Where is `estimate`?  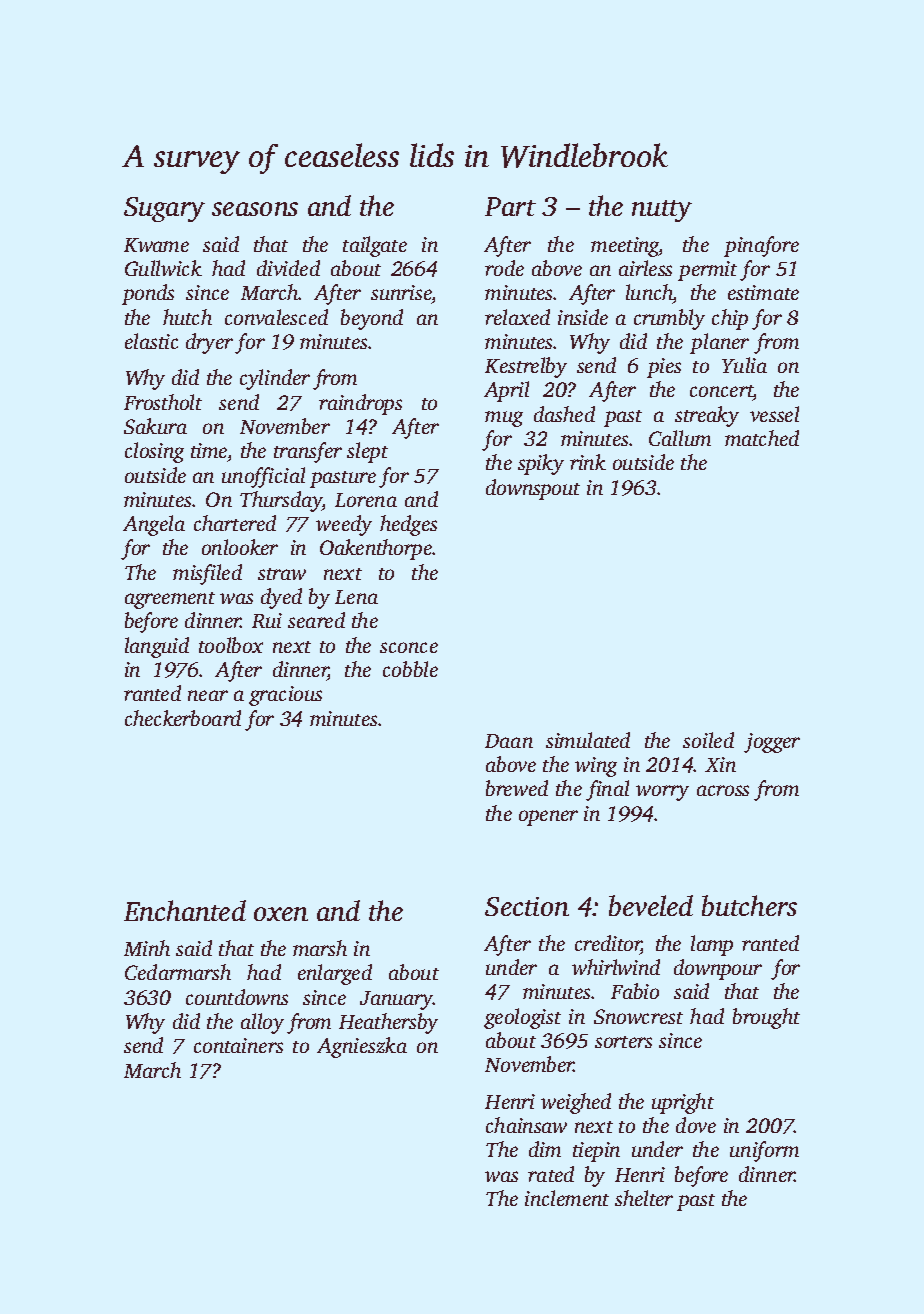 estimate is located at coordinates (763, 292).
